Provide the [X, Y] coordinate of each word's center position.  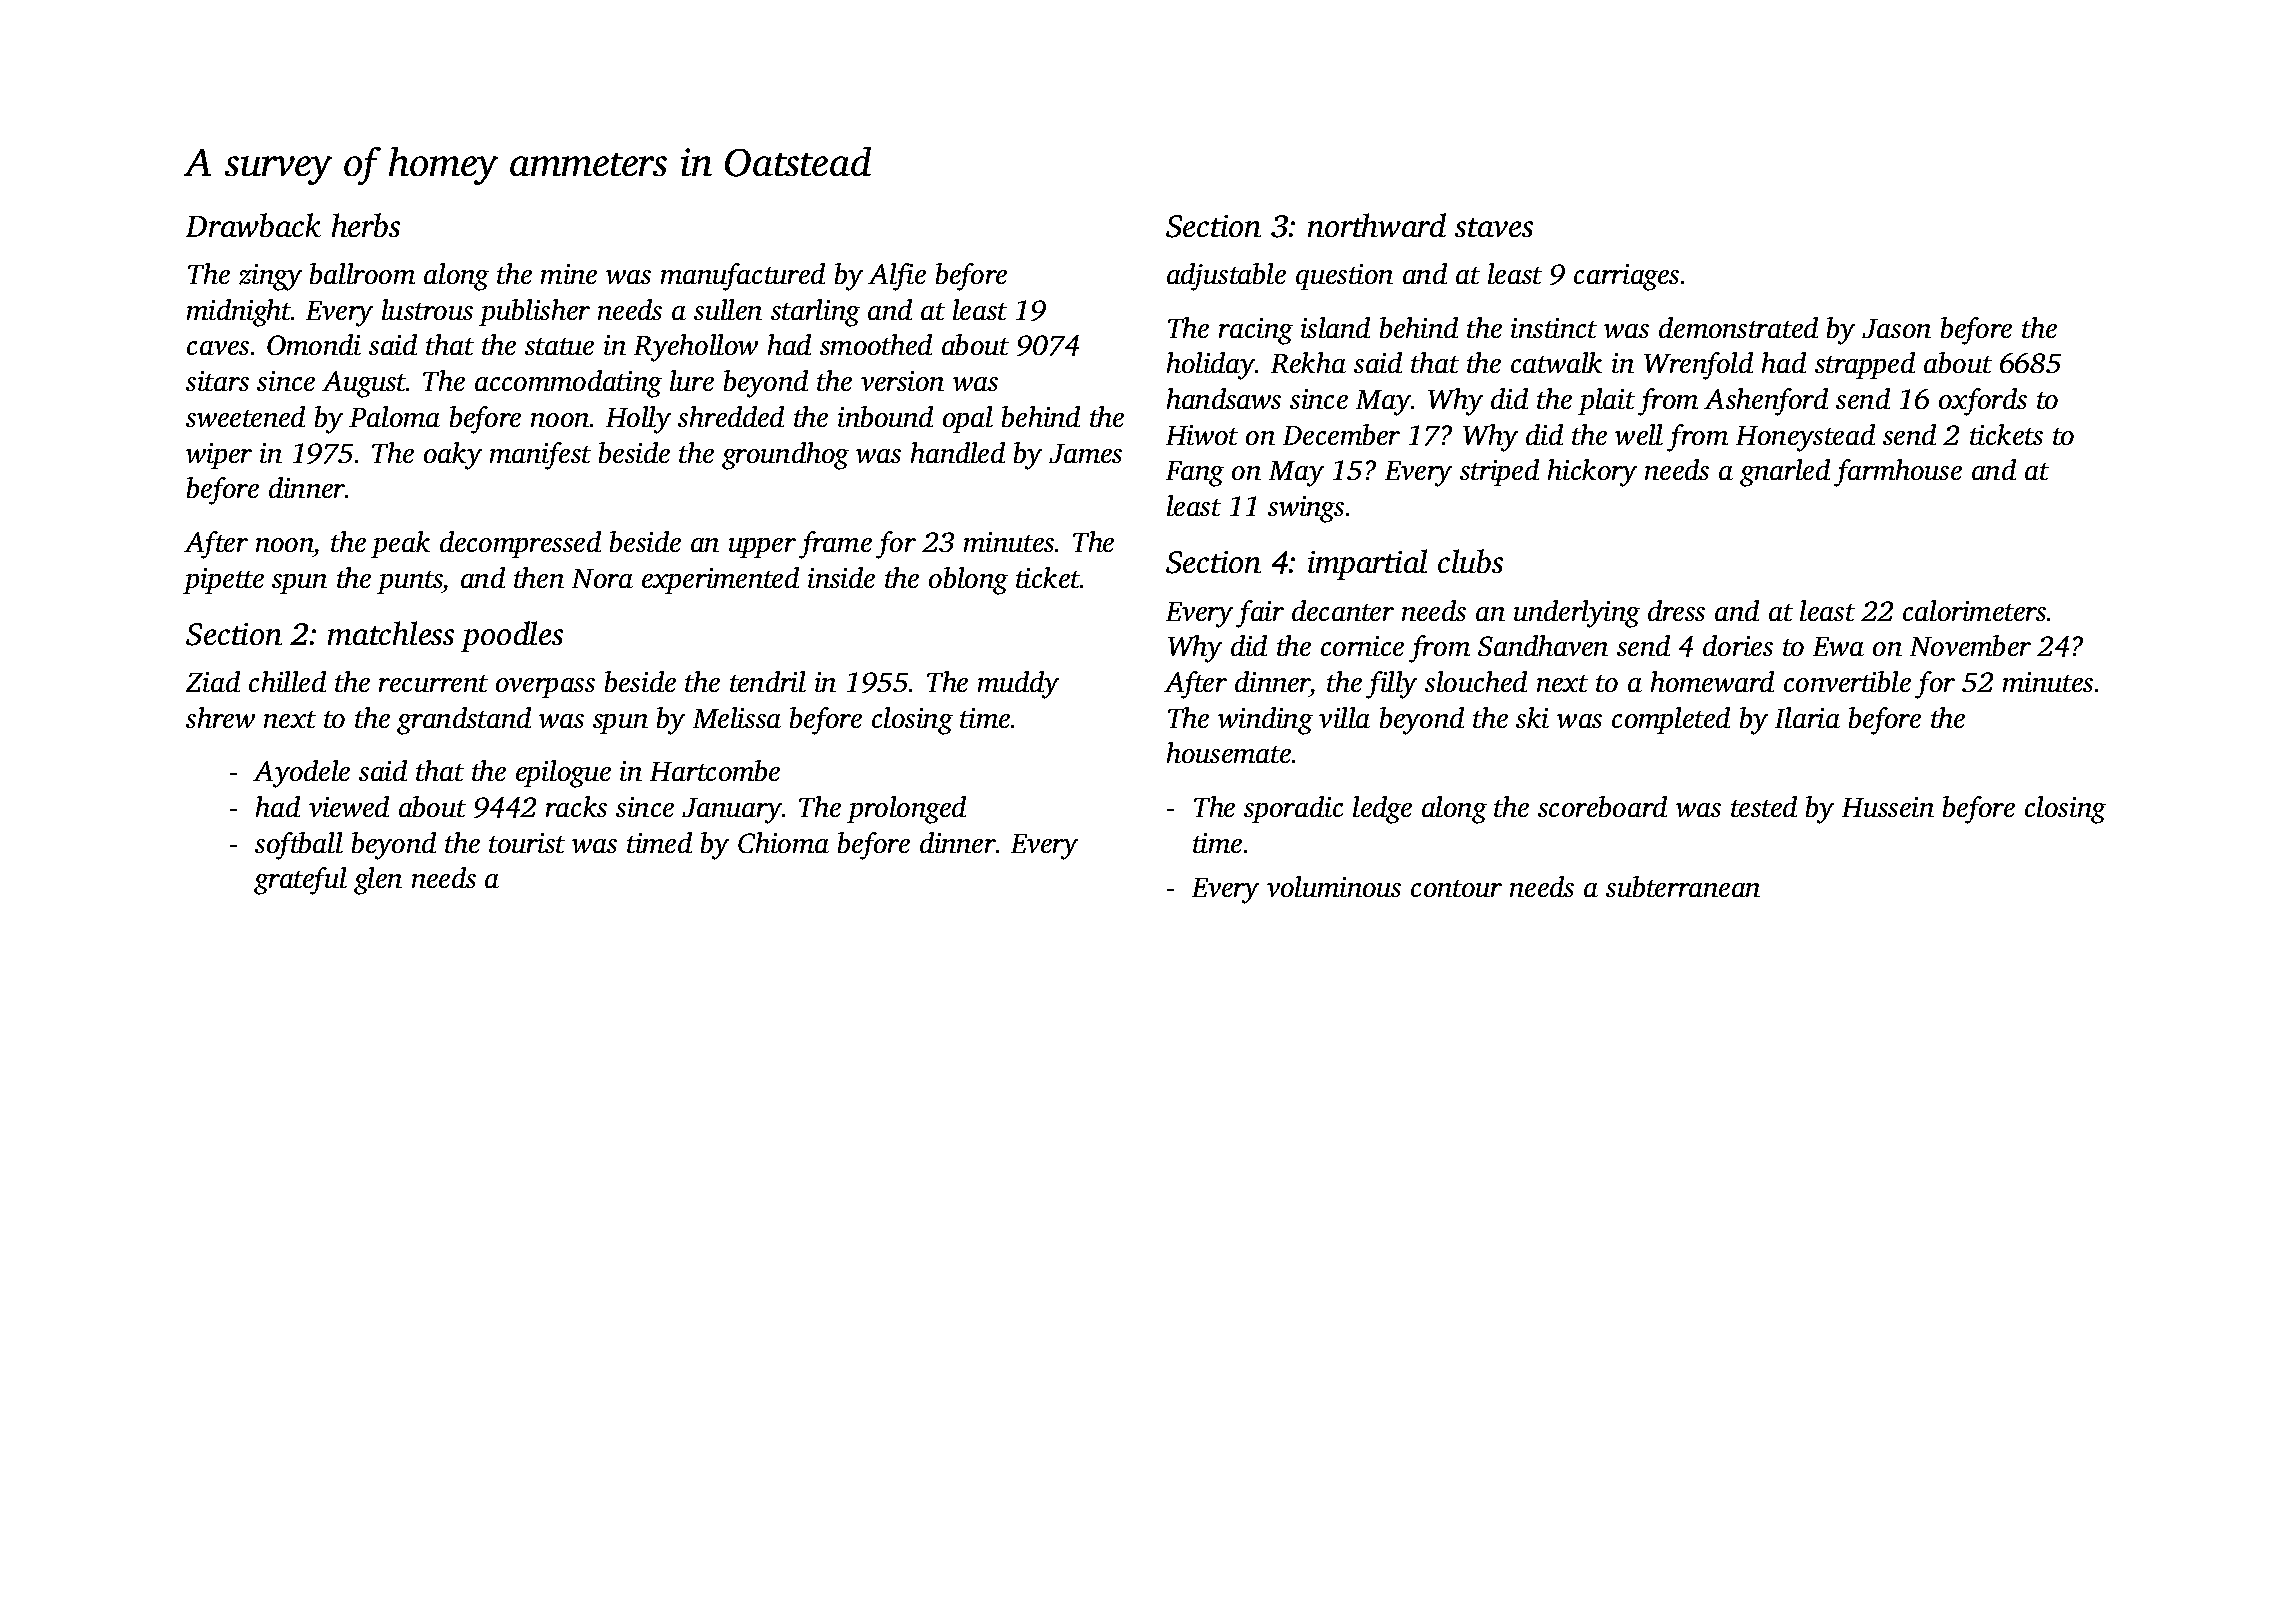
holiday [1211, 366]
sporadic [1293, 809]
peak [400, 544]
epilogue [563, 774]
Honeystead [1805, 438]
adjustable [1226, 277]
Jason [1896, 328]
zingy [270, 277]
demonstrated [1738, 327]
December [1341, 434]
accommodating [568, 384]
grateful [300, 881]
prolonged [906, 810]
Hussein [1888, 807]
